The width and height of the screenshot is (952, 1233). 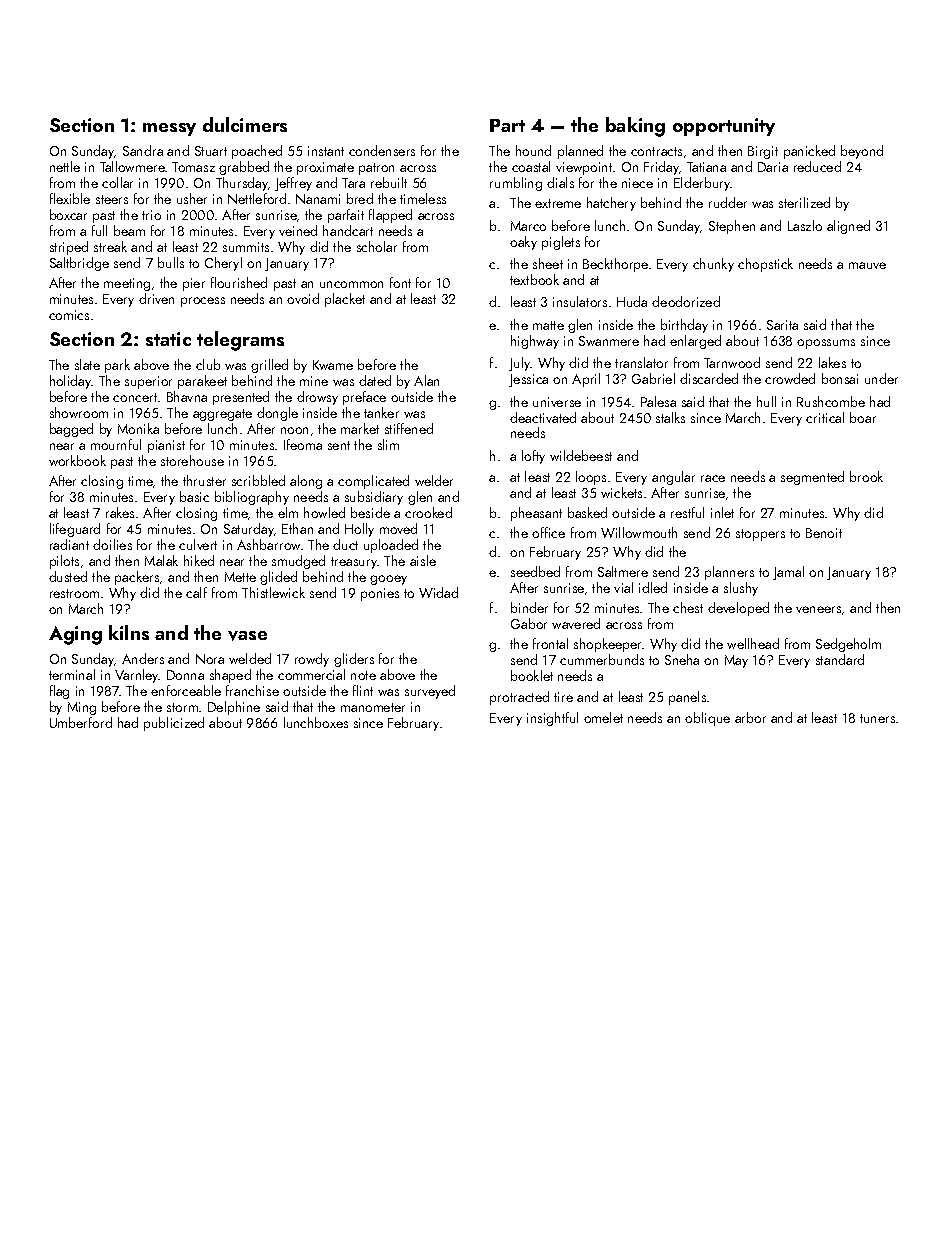 What do you see at coordinates (382, 150) in the screenshot?
I see `condensers` at bounding box center [382, 150].
